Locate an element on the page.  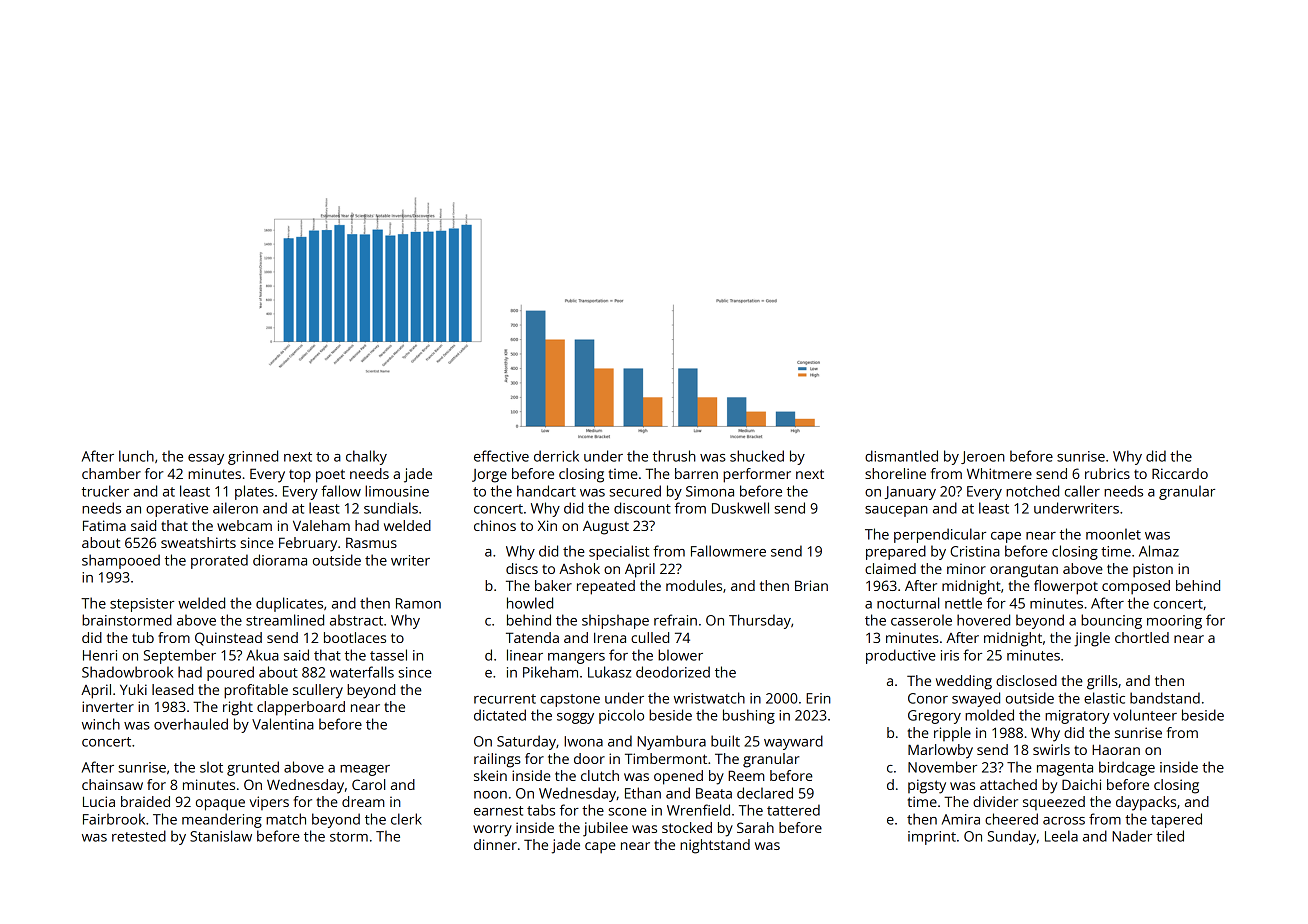
streamlined is located at coordinates (285, 620).
